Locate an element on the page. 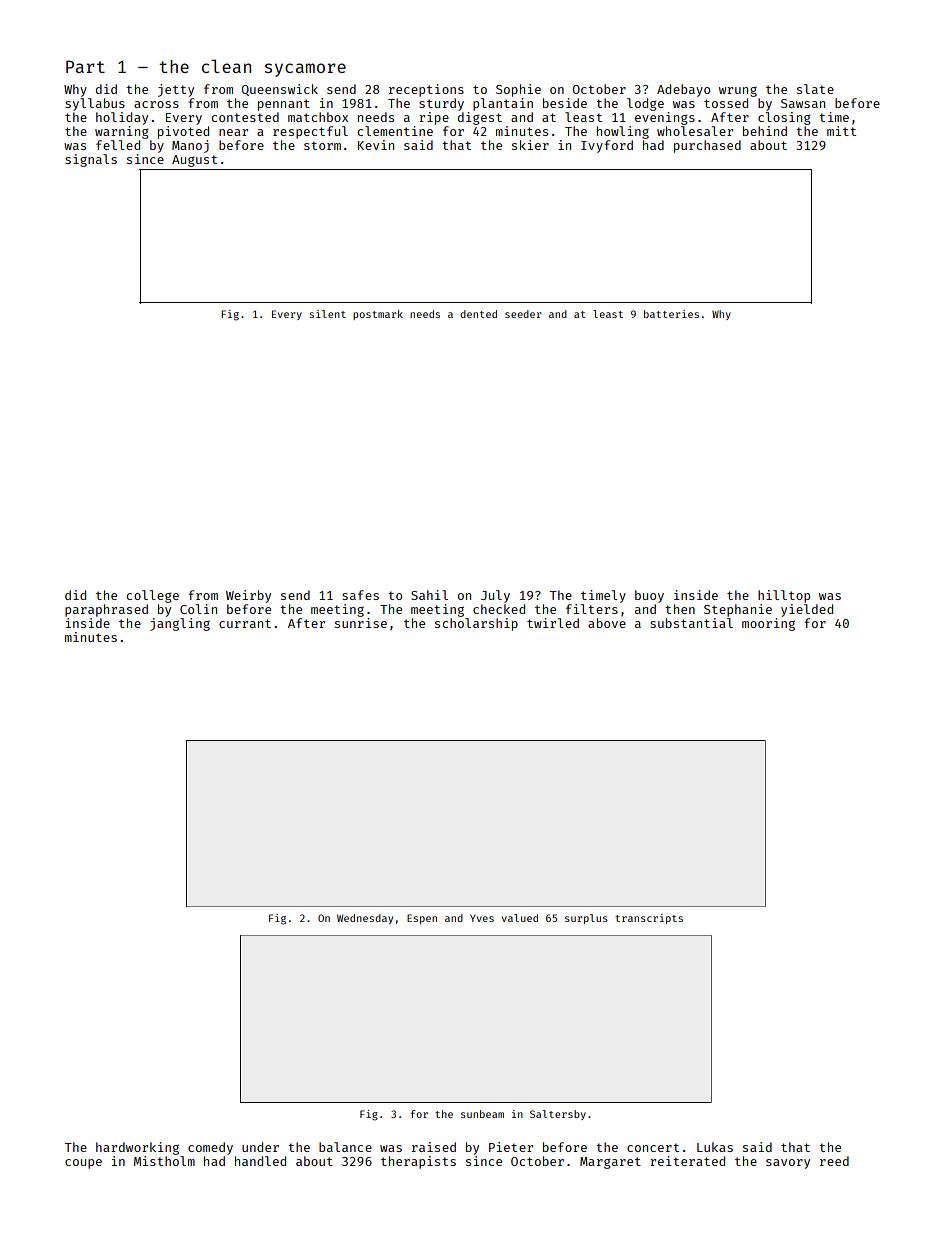 The width and height of the document is (952, 1233). Ivyford is located at coordinates (607, 146).
